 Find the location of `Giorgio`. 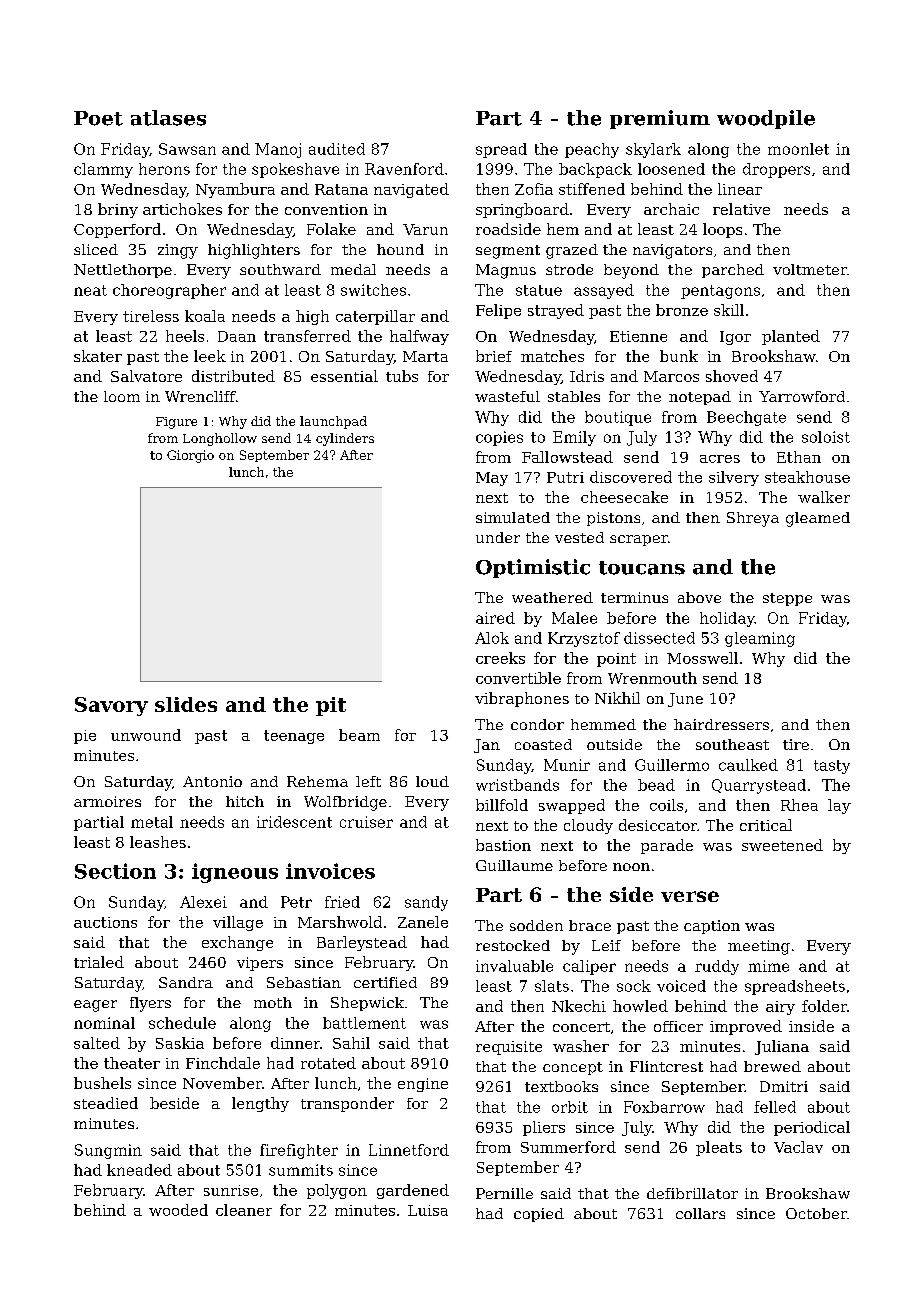

Giorgio is located at coordinates (190, 456).
